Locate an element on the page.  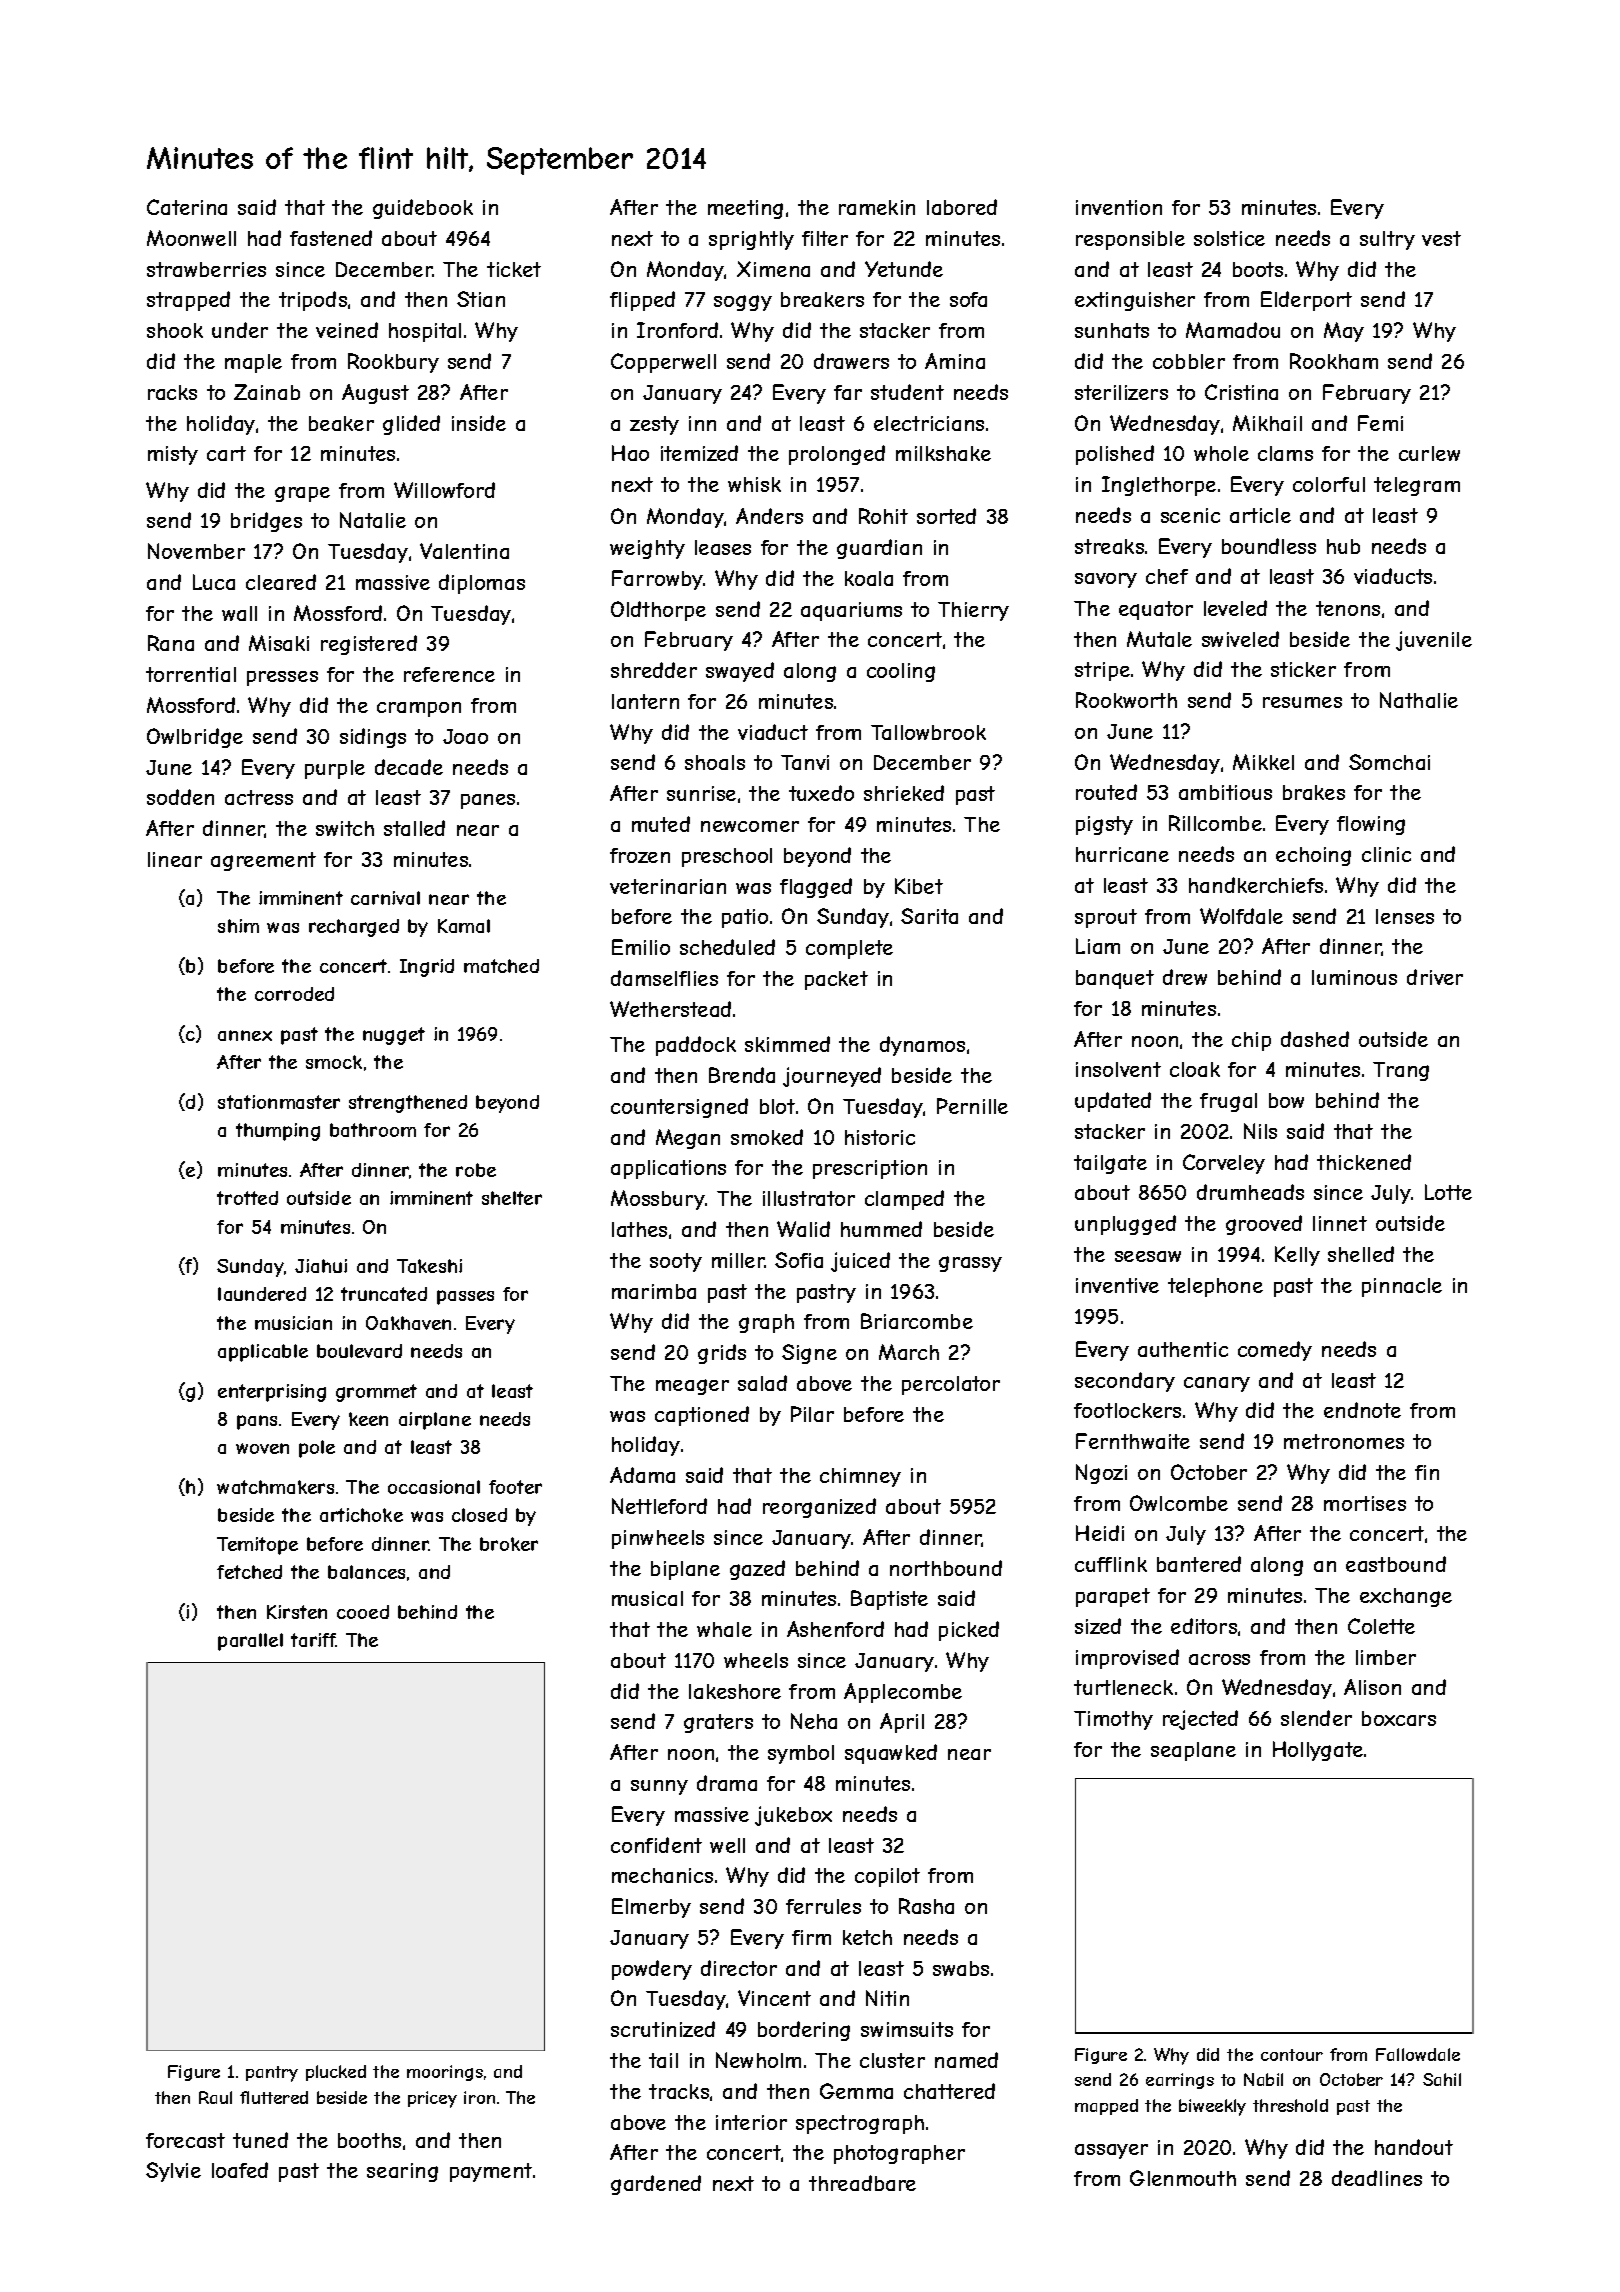
swabs is located at coordinates (961, 1968).
